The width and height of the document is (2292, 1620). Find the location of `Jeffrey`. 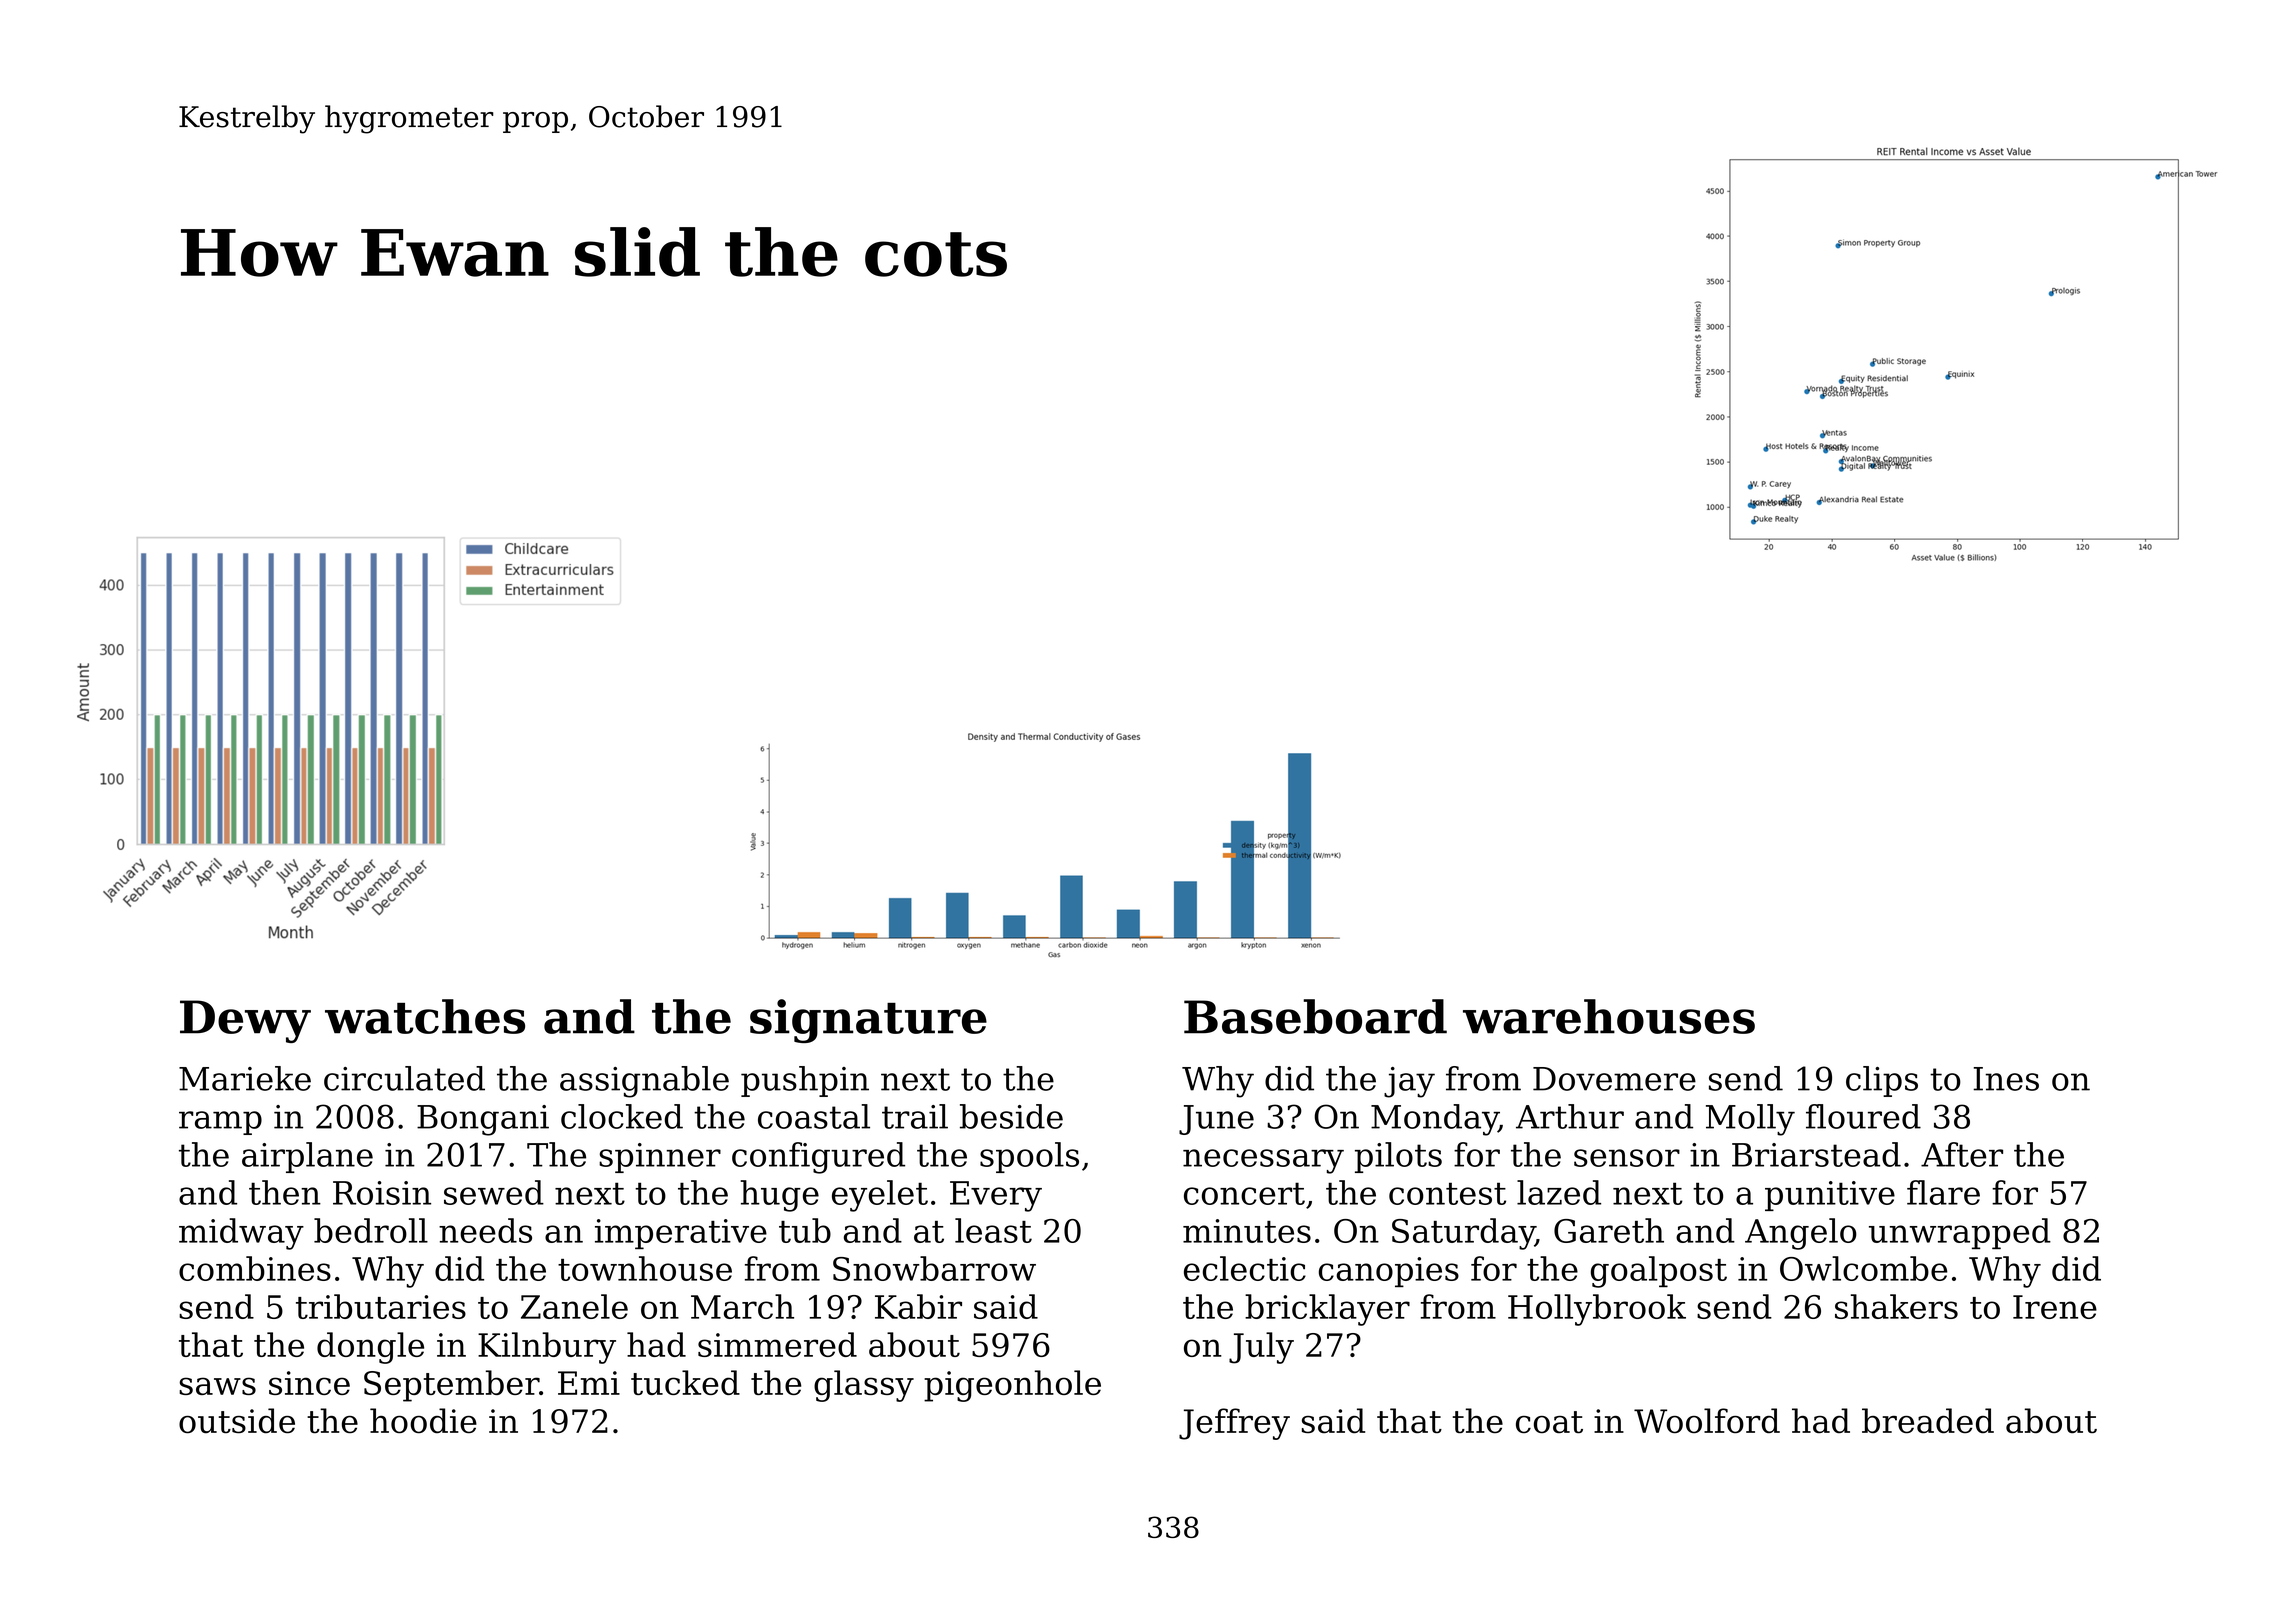

Jeffrey is located at coordinates (1234, 1424).
